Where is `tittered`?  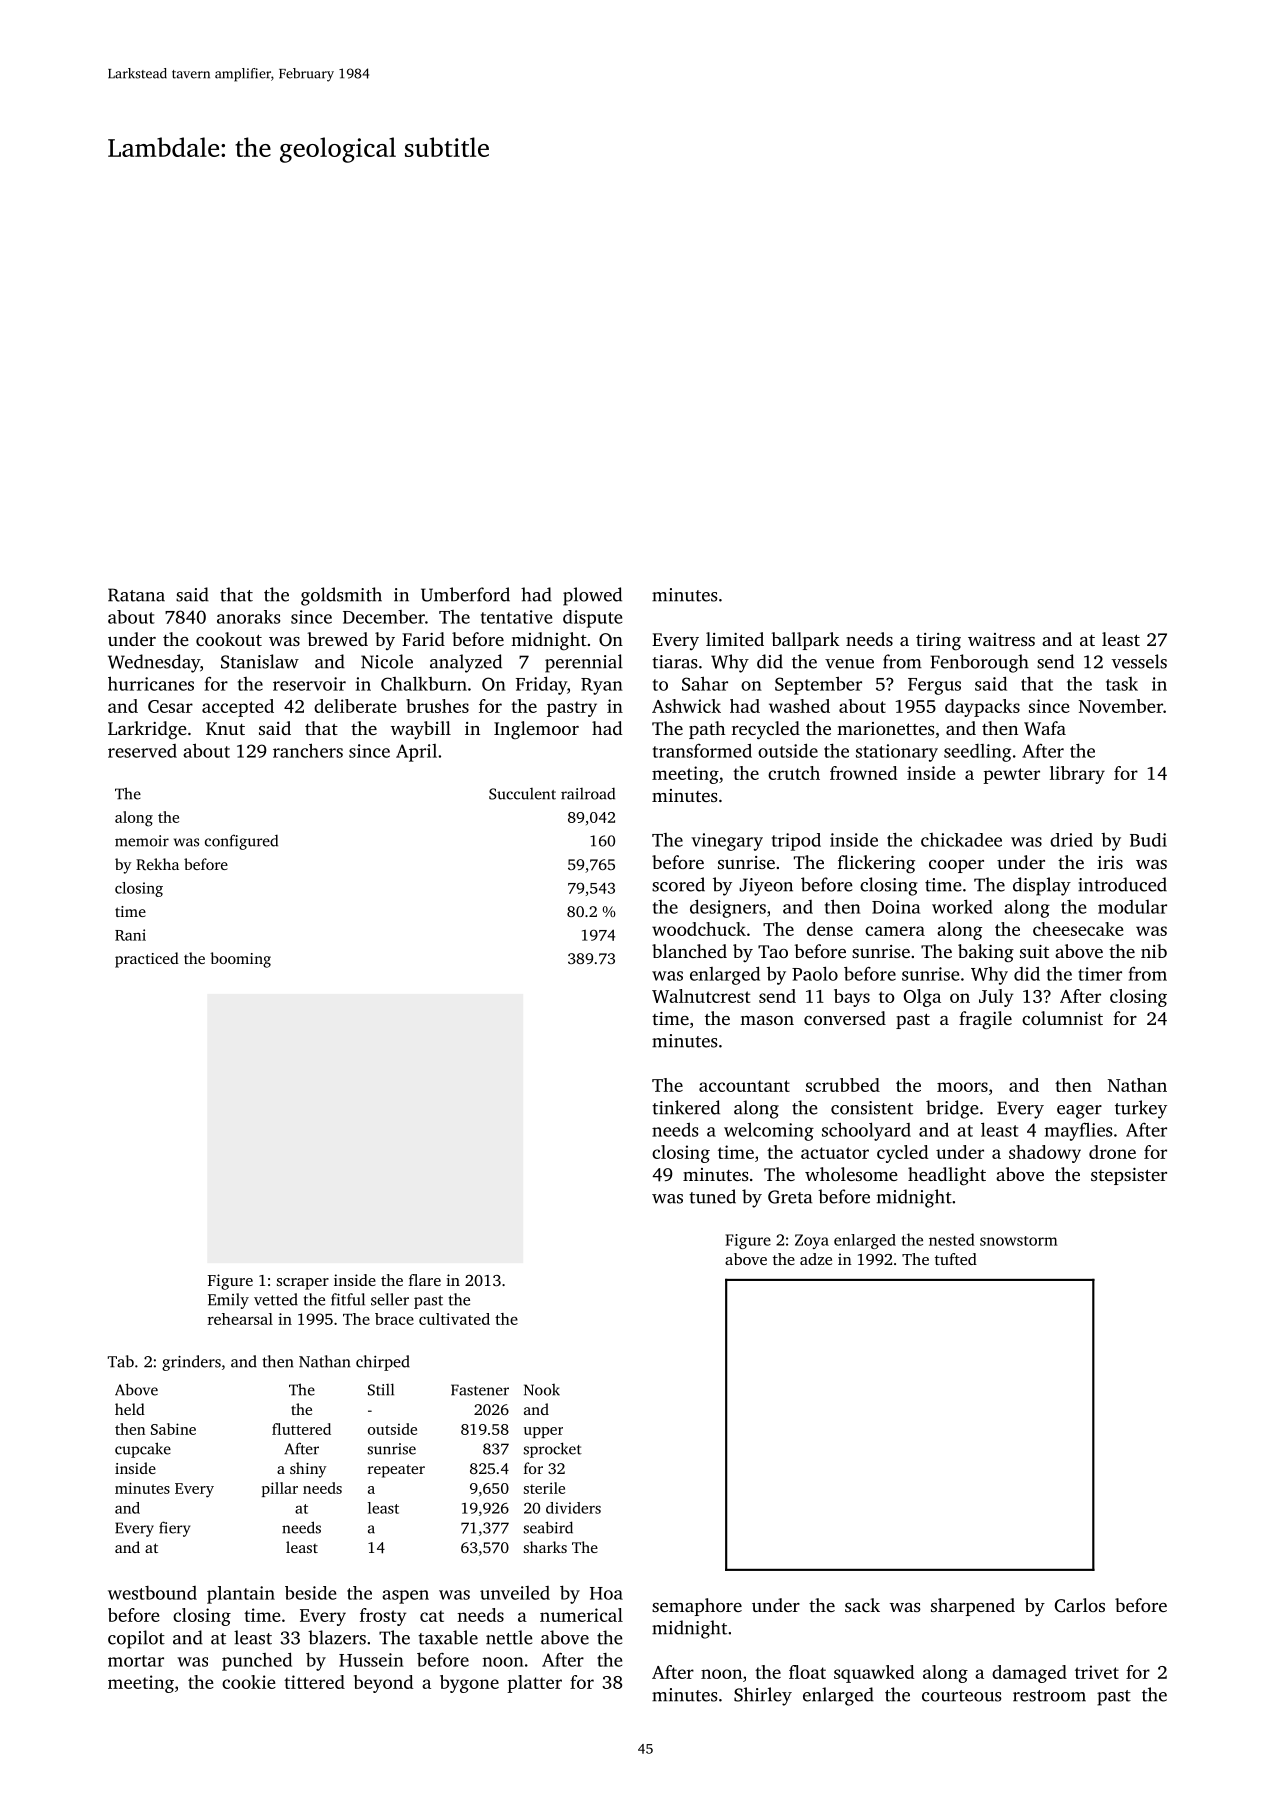 tittered is located at coordinates (314, 1682).
